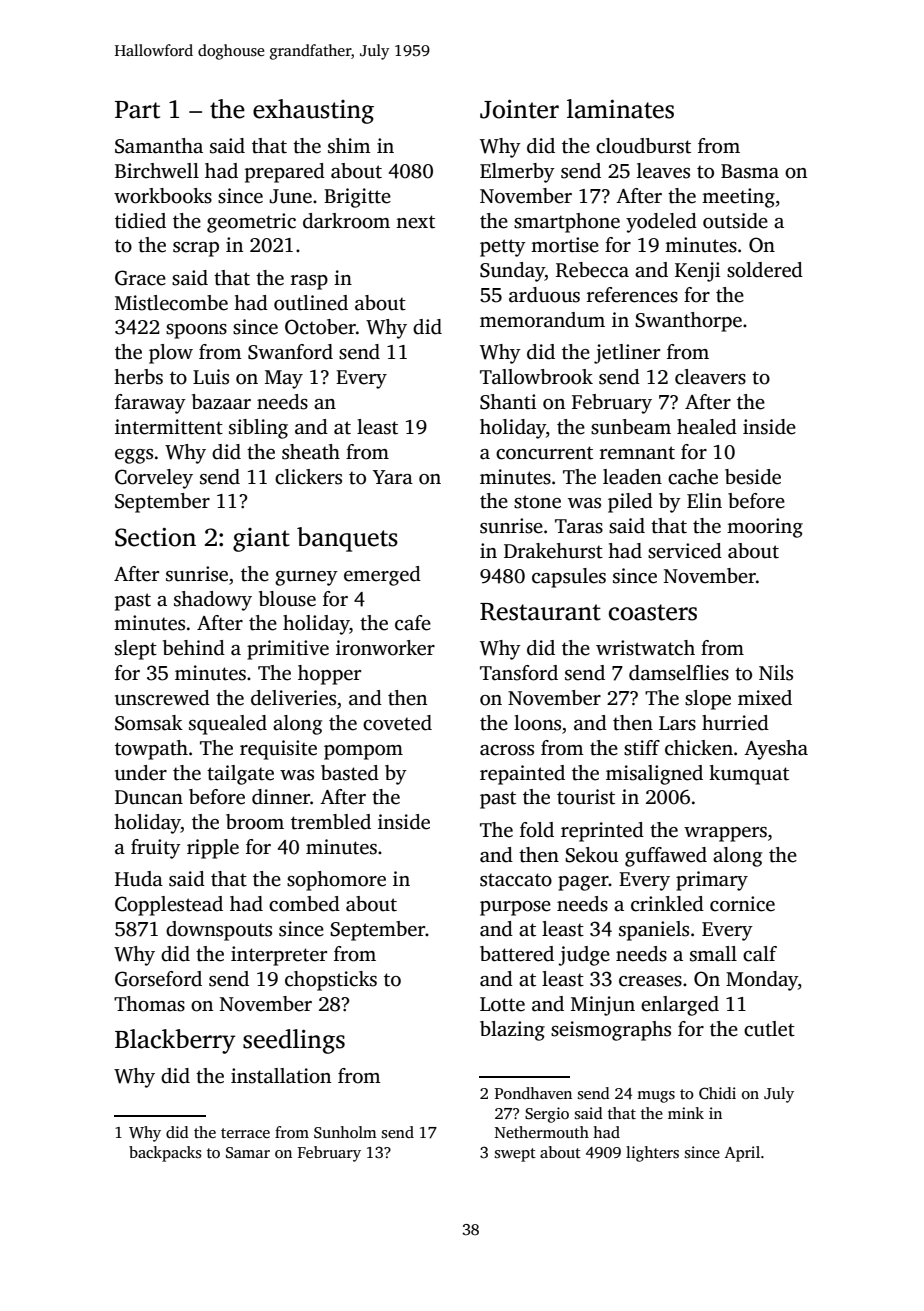 The height and width of the screenshot is (1311, 924). Describe the element at coordinates (245, 1133) in the screenshot. I see `terrace` at that location.
